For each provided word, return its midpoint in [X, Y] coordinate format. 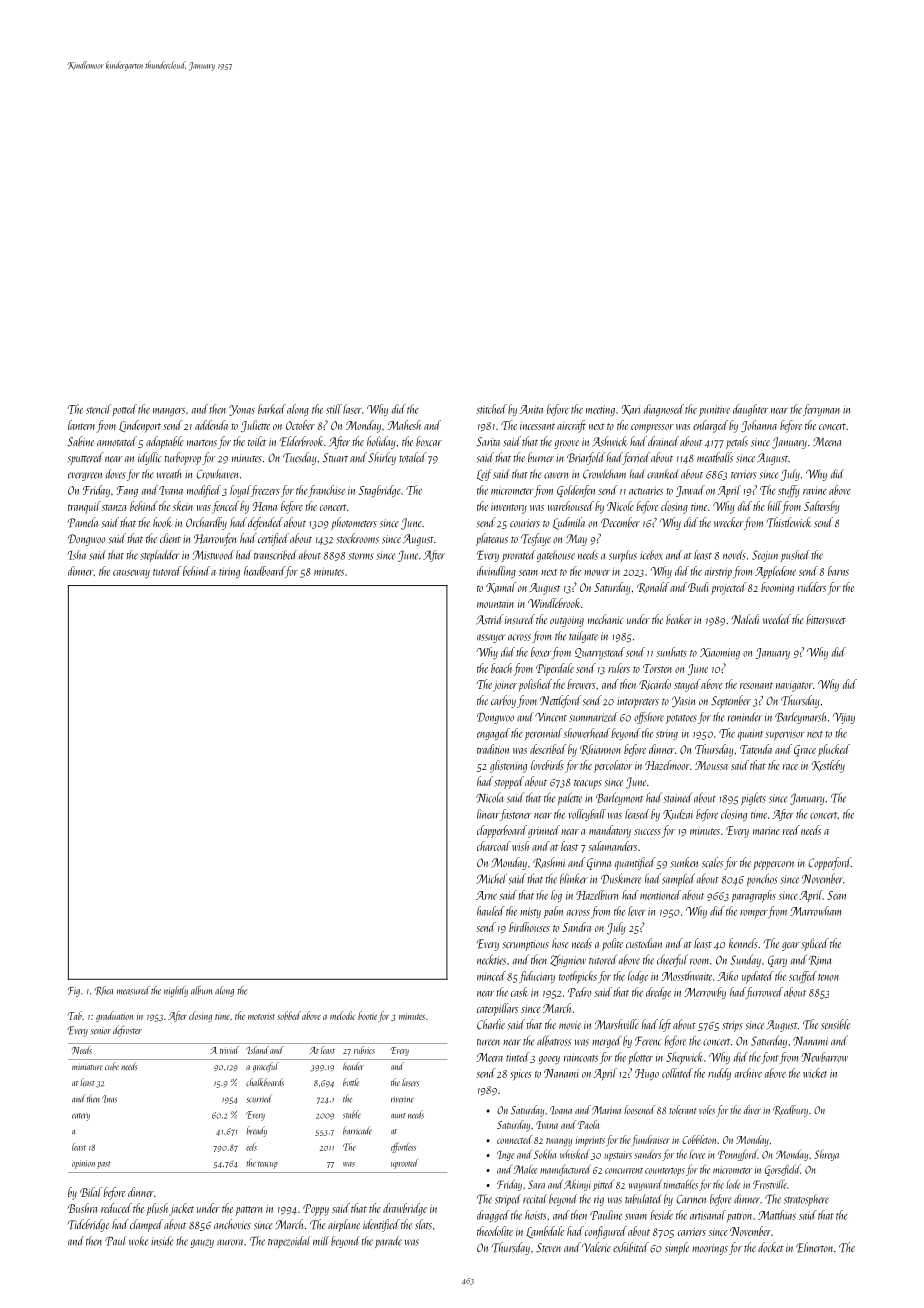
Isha [77, 555]
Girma [599, 864]
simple [677, 1248]
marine [766, 831]
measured [133, 990]
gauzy [202, 1243]
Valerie [596, 1247]
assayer [491, 638]
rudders [812, 587]
